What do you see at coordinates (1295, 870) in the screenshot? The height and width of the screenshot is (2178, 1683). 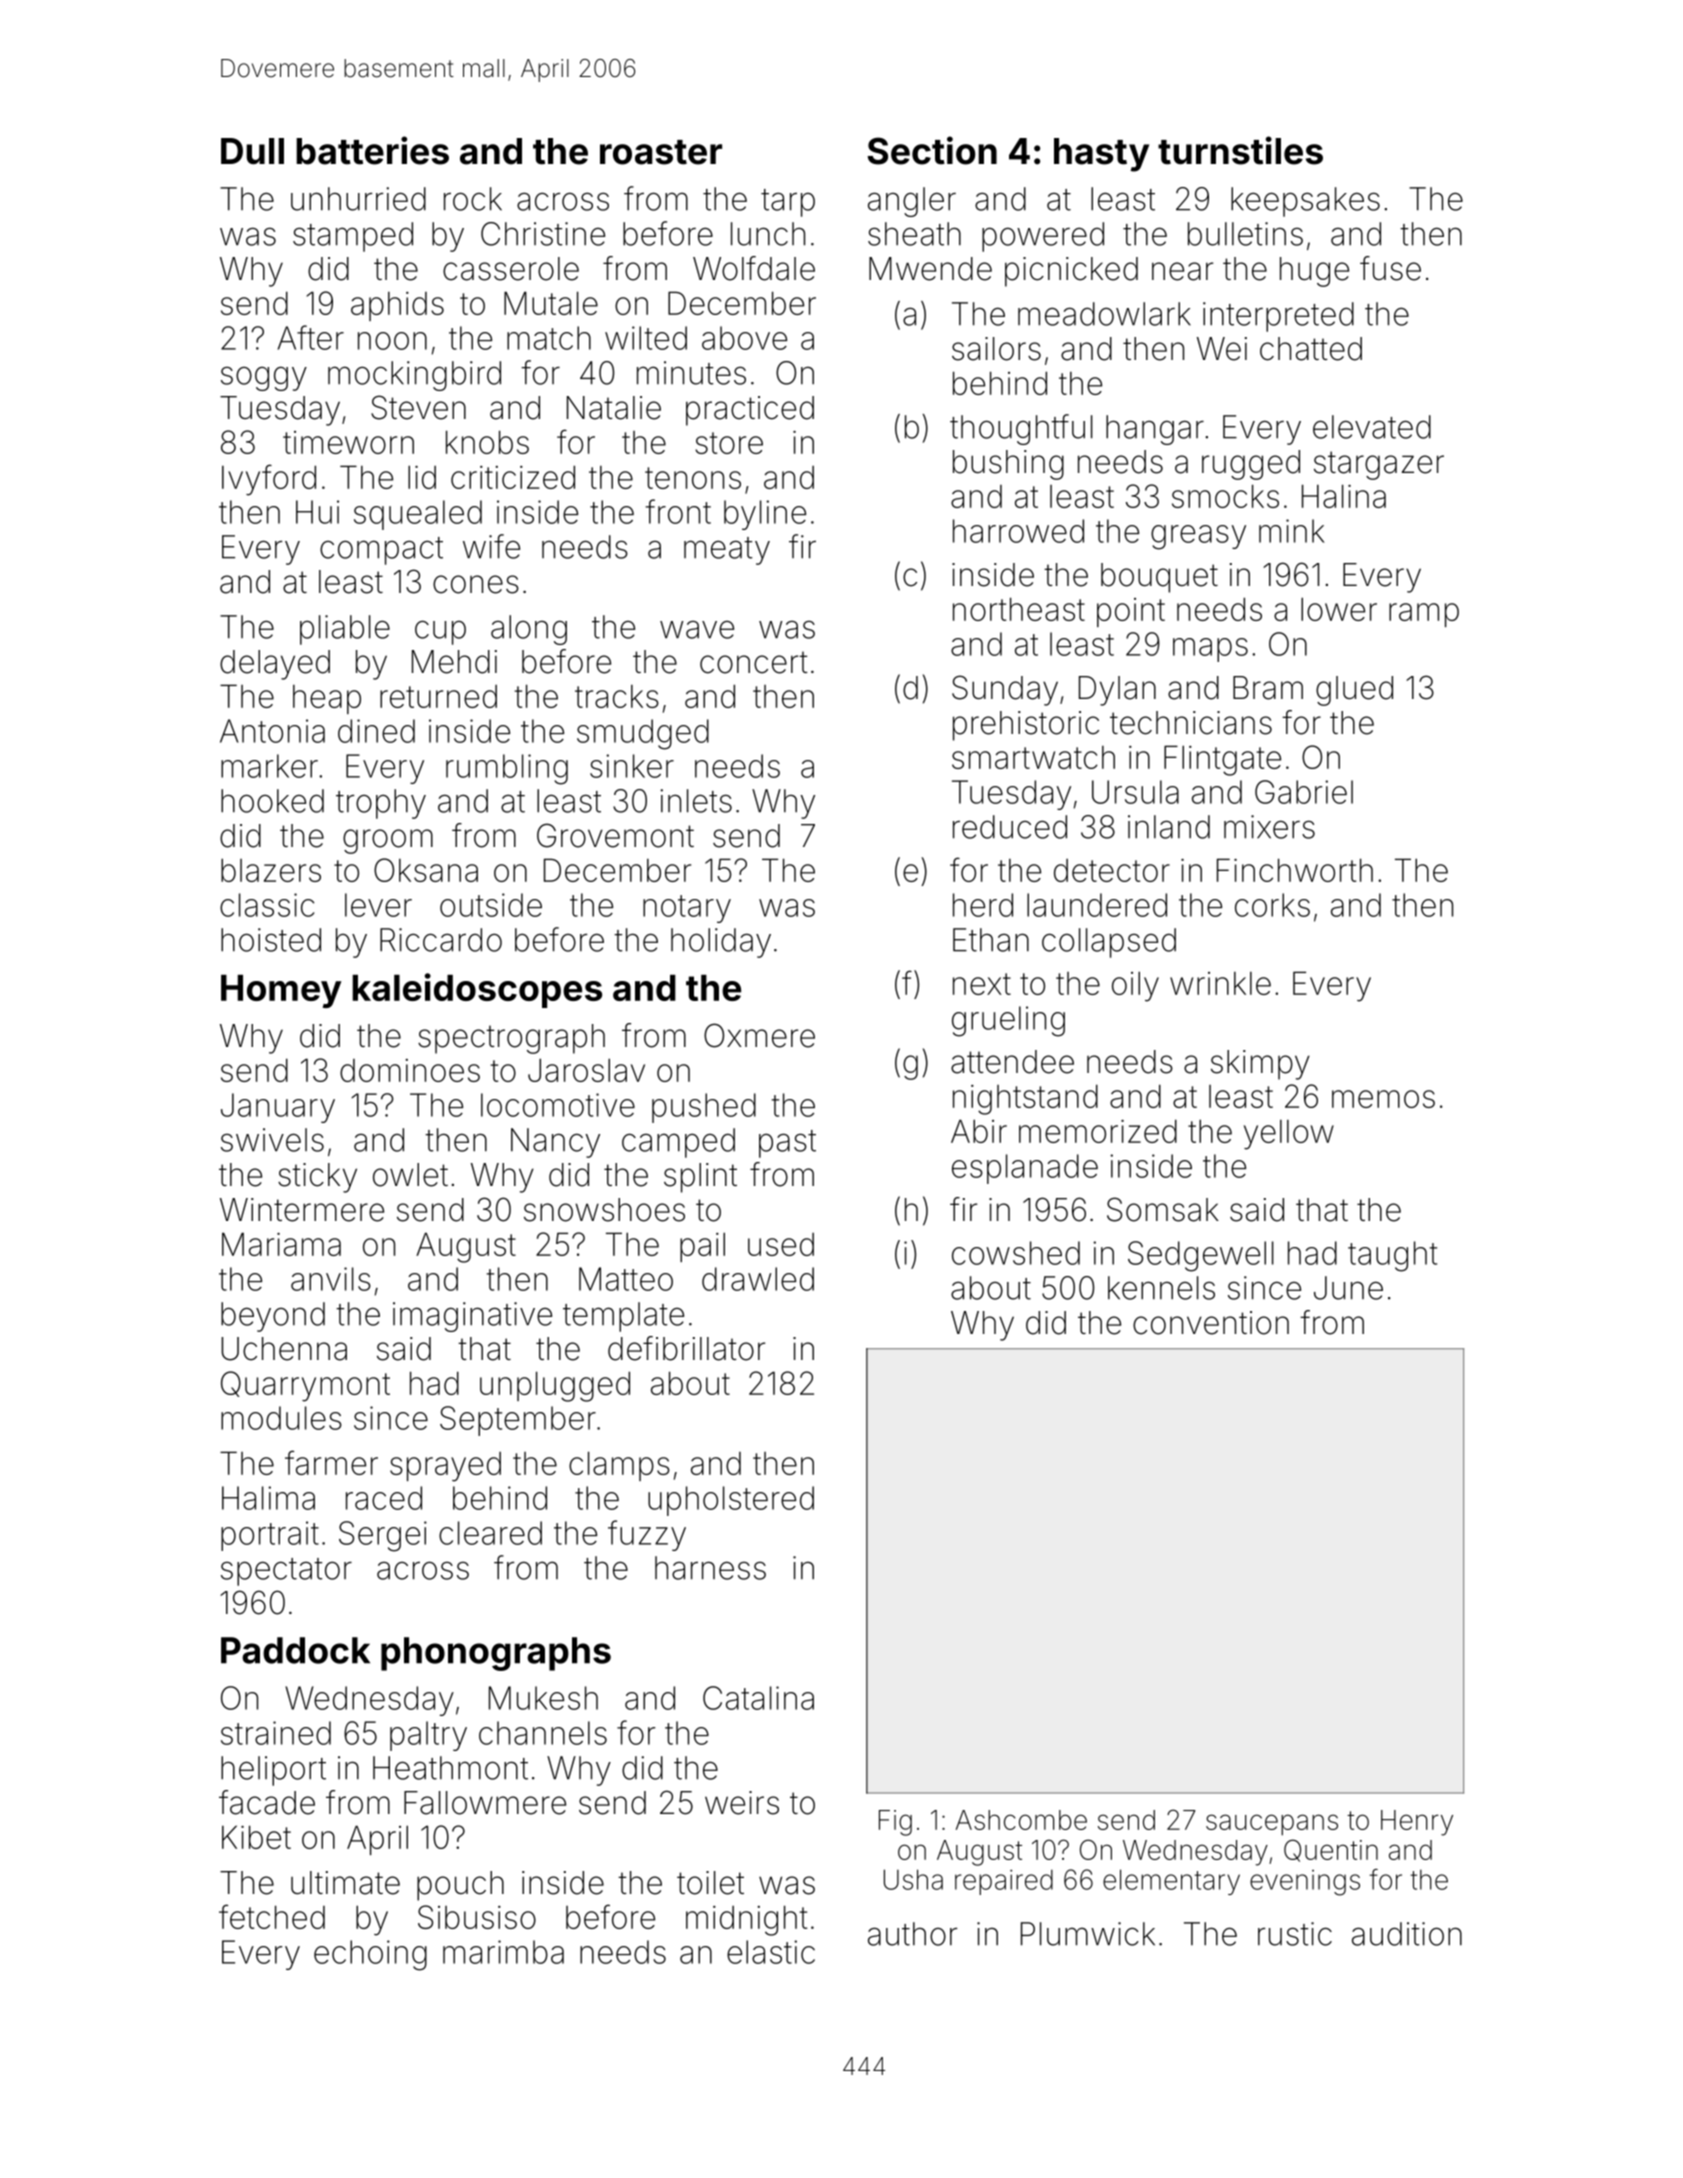 I see `Finchworth` at bounding box center [1295, 870].
